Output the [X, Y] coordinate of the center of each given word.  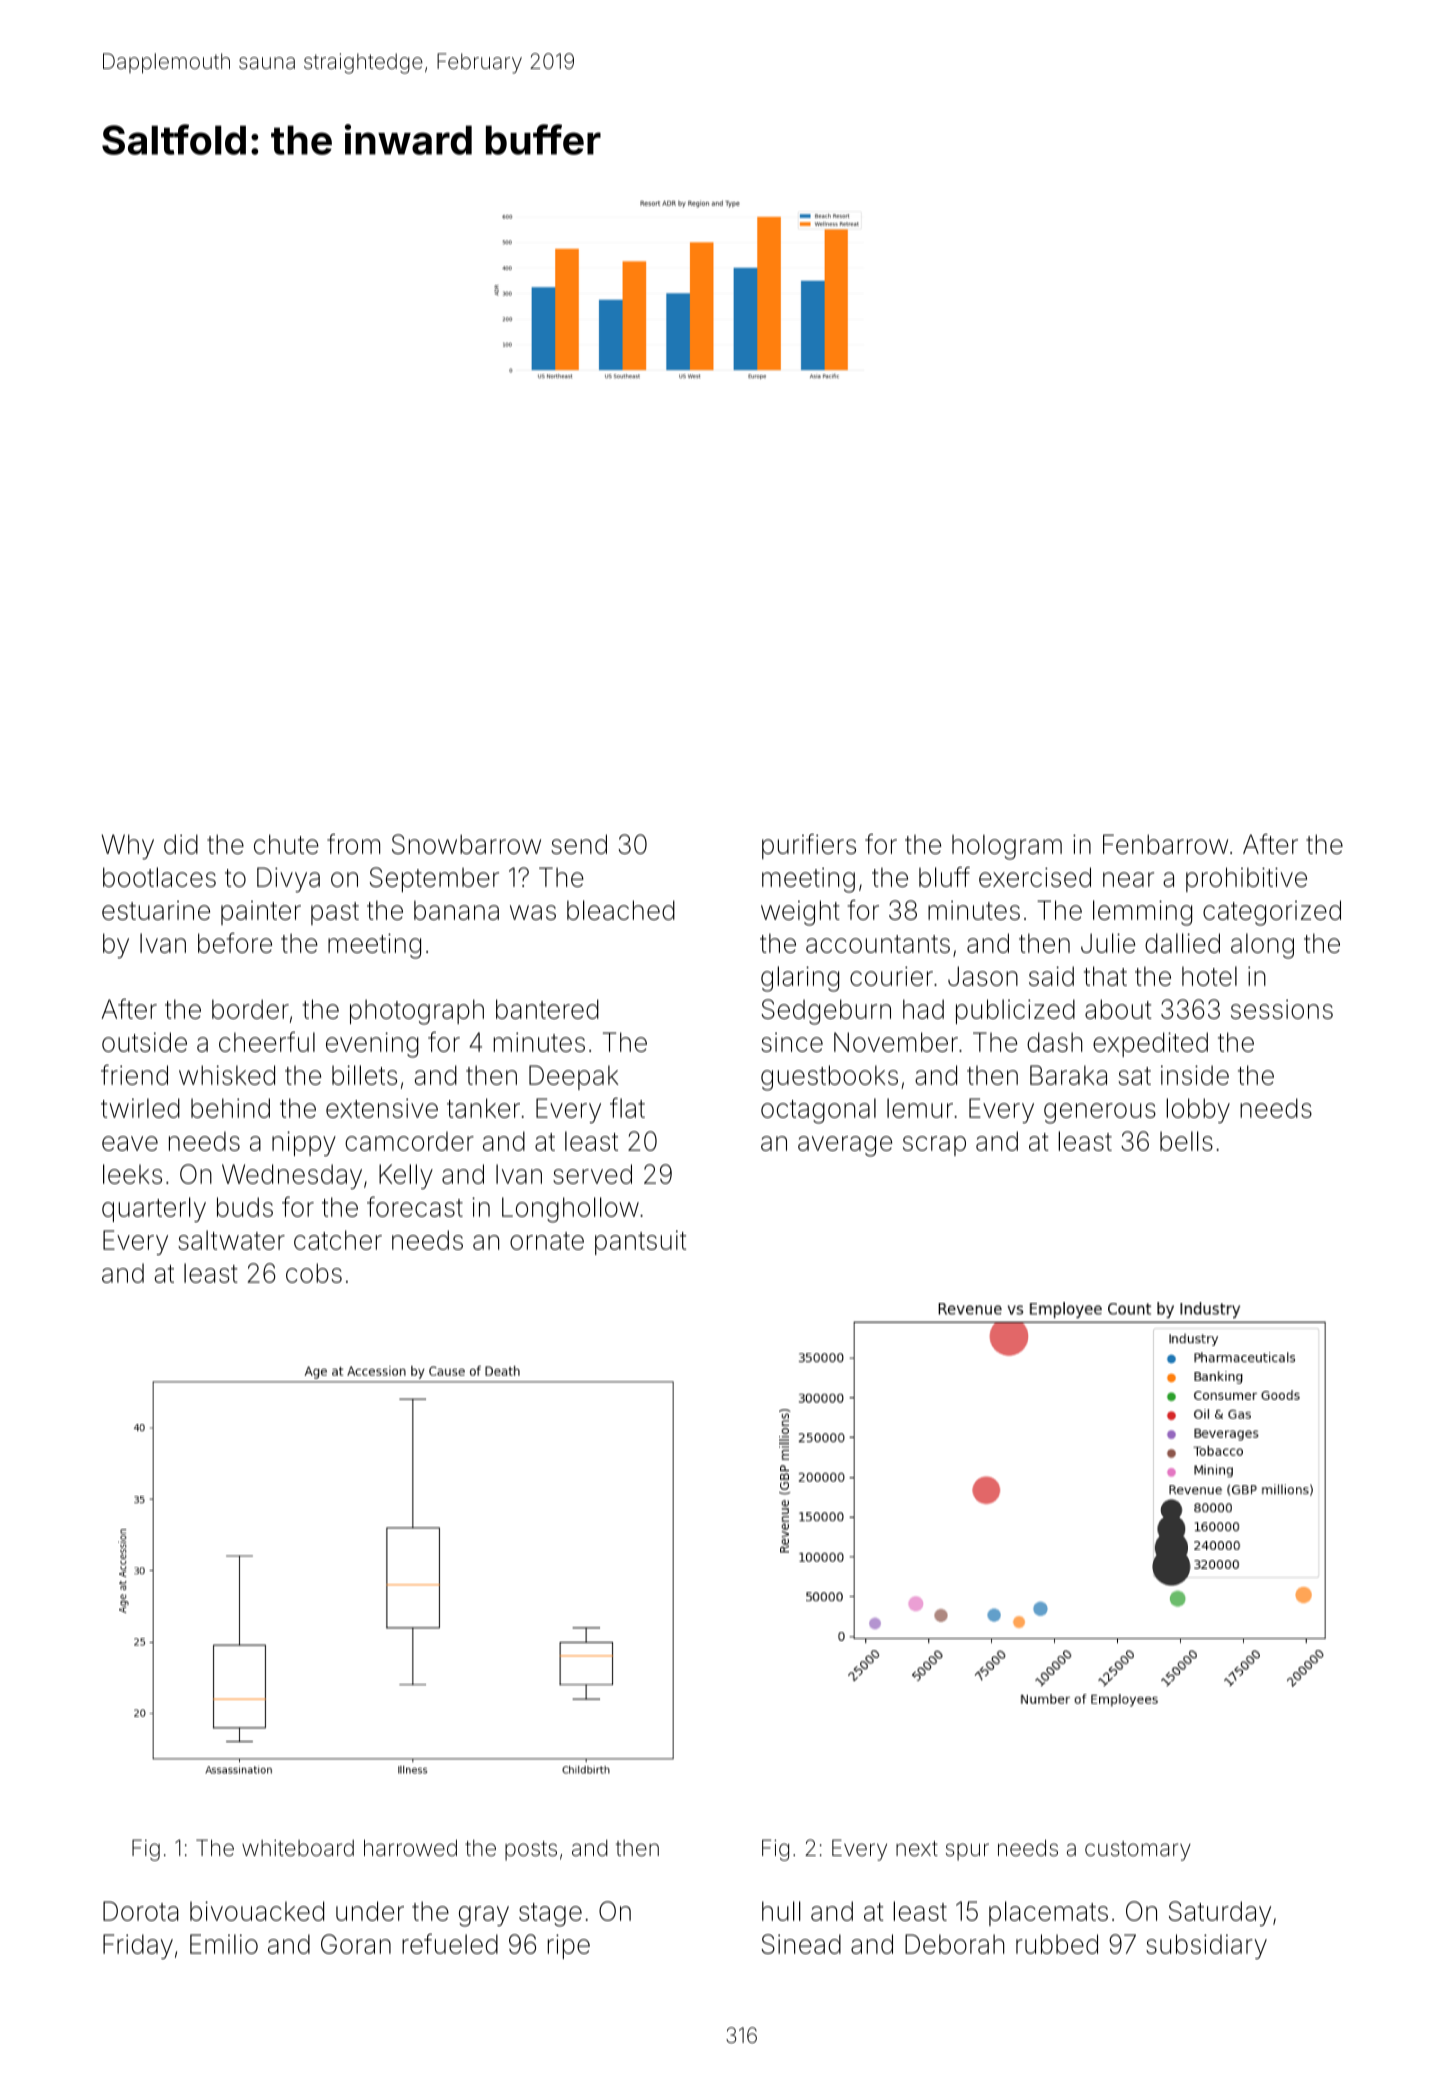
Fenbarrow [1165, 844]
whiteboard [298, 1848]
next [917, 1849]
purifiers [809, 846]
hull [781, 1911]
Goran [356, 1944]
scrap [934, 1146]
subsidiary [1206, 1946]
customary [1138, 1851]
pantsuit [640, 1242]
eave [130, 1143]
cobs [314, 1273]
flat [627, 1107]
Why [128, 847]
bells [1186, 1141]
